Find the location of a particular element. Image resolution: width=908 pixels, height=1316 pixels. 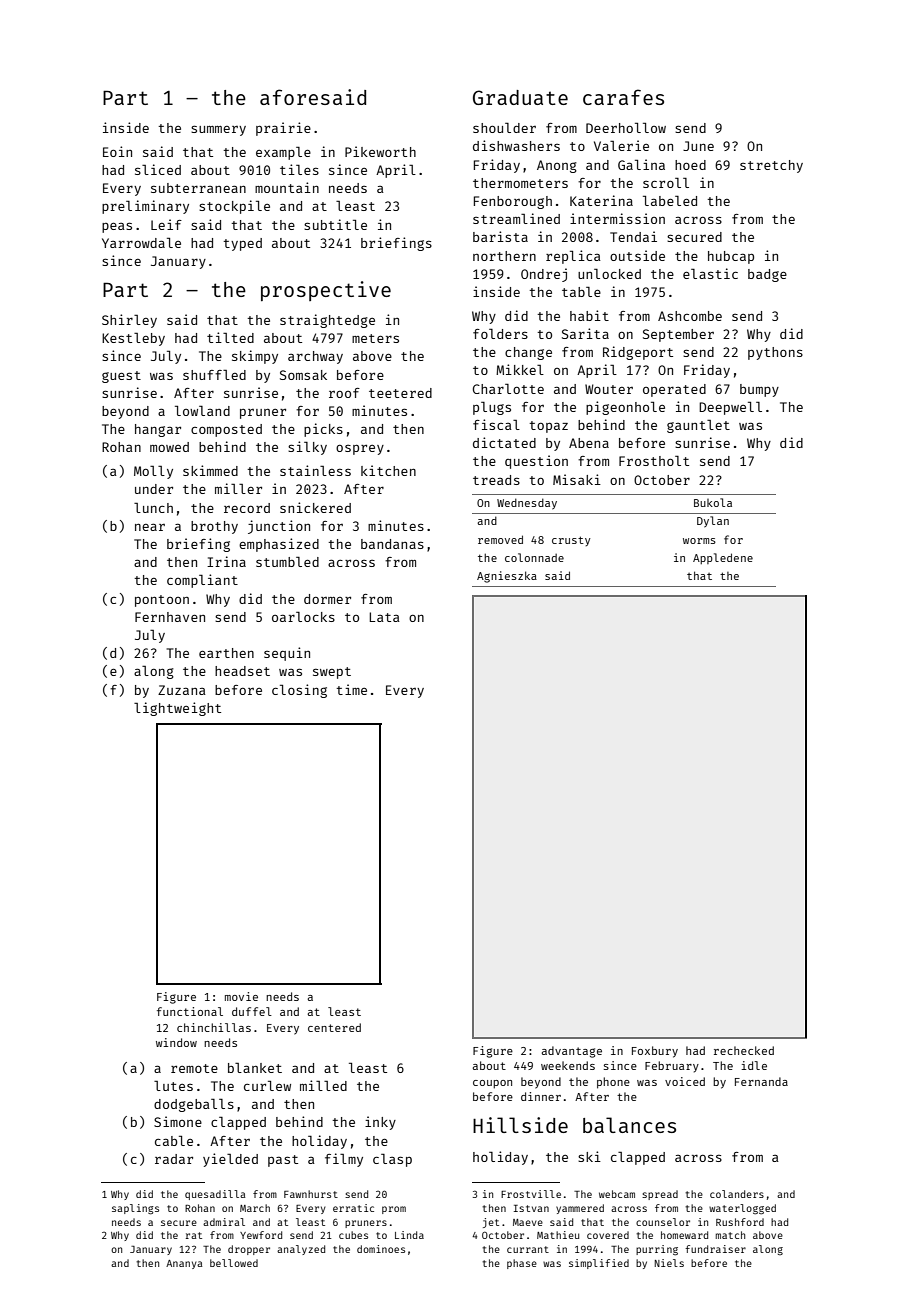

oarlocks is located at coordinates (303, 616).
